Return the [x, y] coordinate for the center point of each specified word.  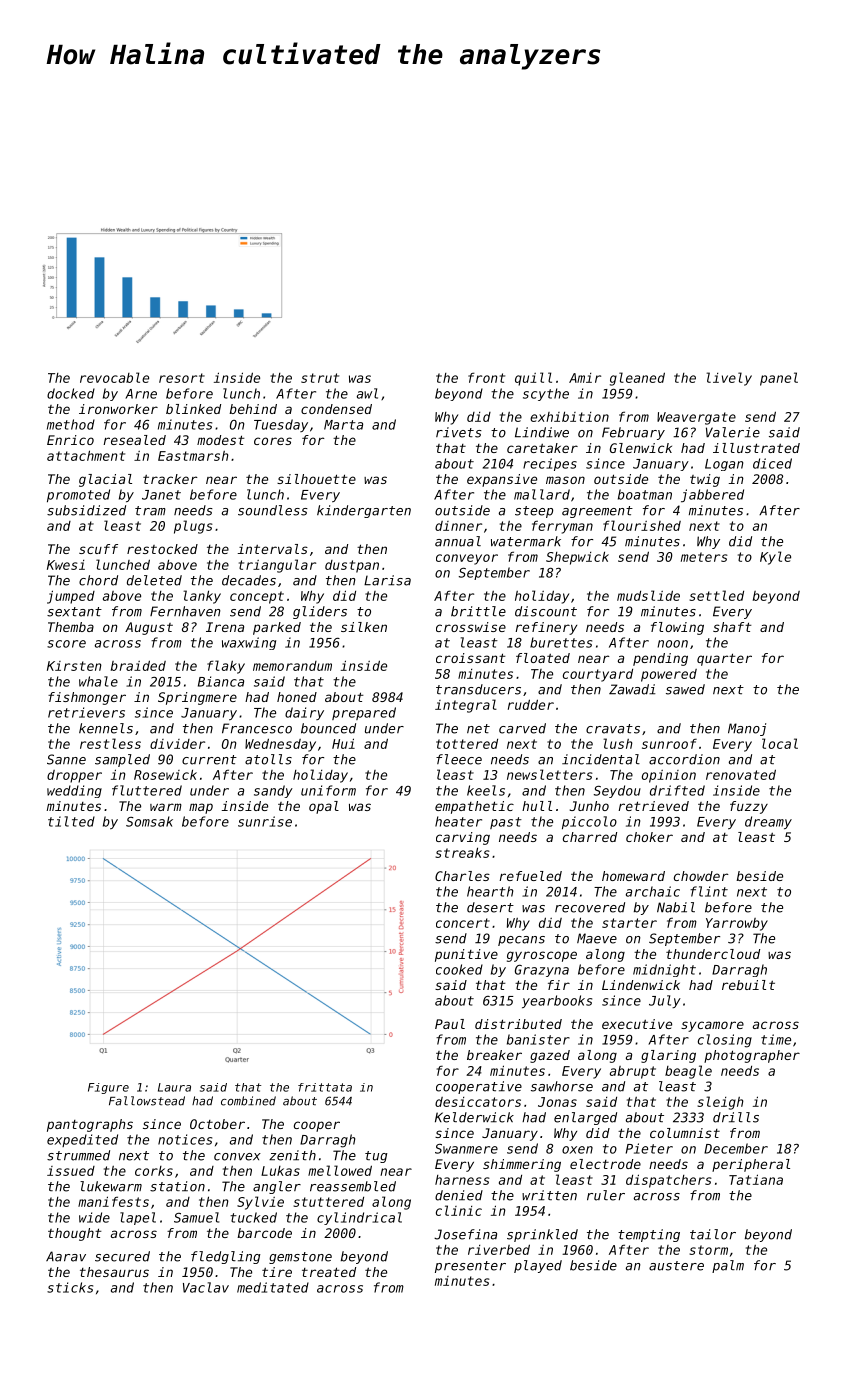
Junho [589, 806]
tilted [71, 821]
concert [463, 923]
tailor [713, 1234]
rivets [459, 432]
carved [522, 728]
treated [329, 1272]
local [780, 743]
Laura [174, 1087]
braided [138, 665]
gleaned [637, 379]
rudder [531, 704]
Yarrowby [737, 924]
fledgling [226, 1257]
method [71, 424]
